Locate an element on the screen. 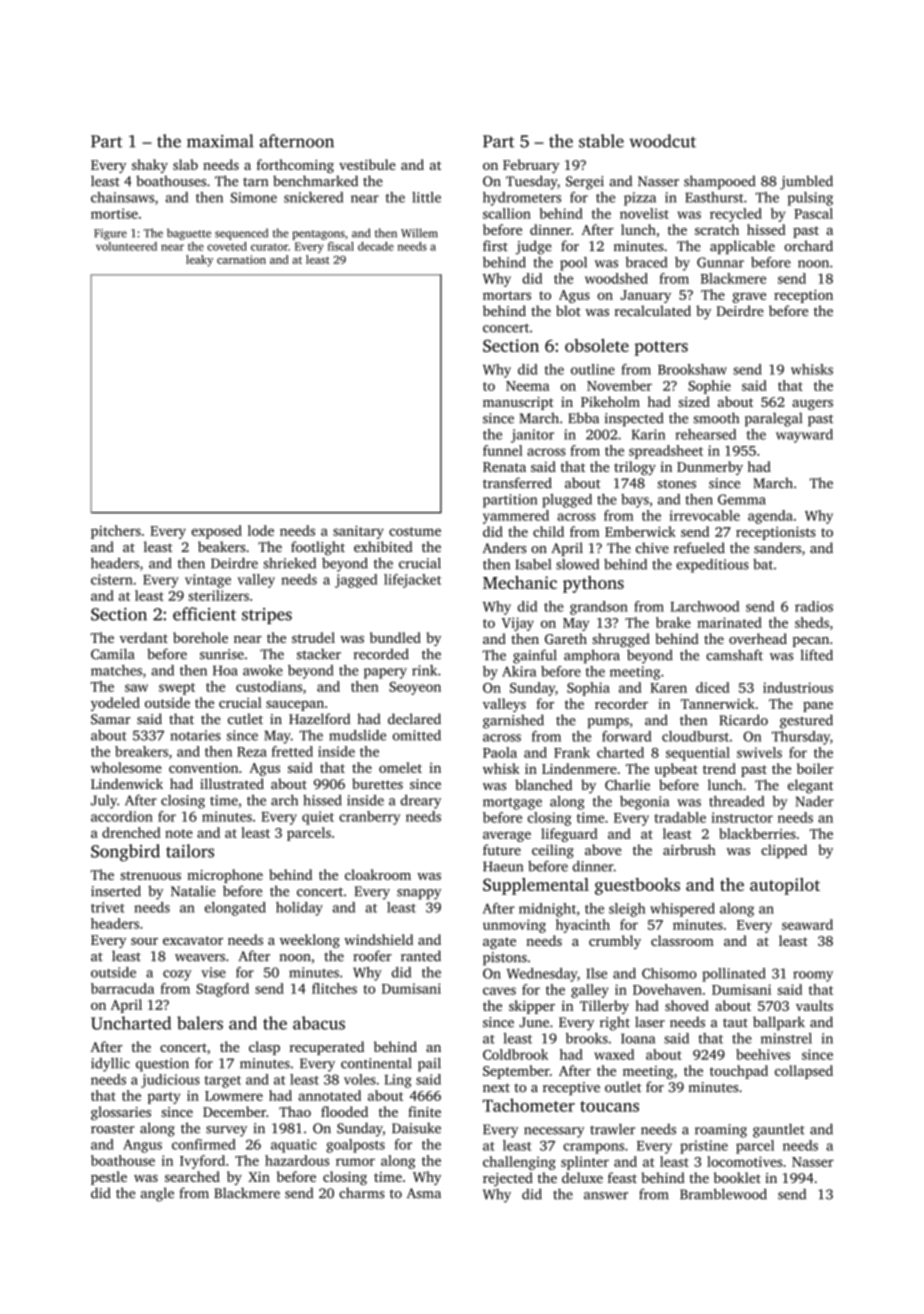 The width and height of the screenshot is (924, 1314). cistern is located at coordinates (112, 579).
